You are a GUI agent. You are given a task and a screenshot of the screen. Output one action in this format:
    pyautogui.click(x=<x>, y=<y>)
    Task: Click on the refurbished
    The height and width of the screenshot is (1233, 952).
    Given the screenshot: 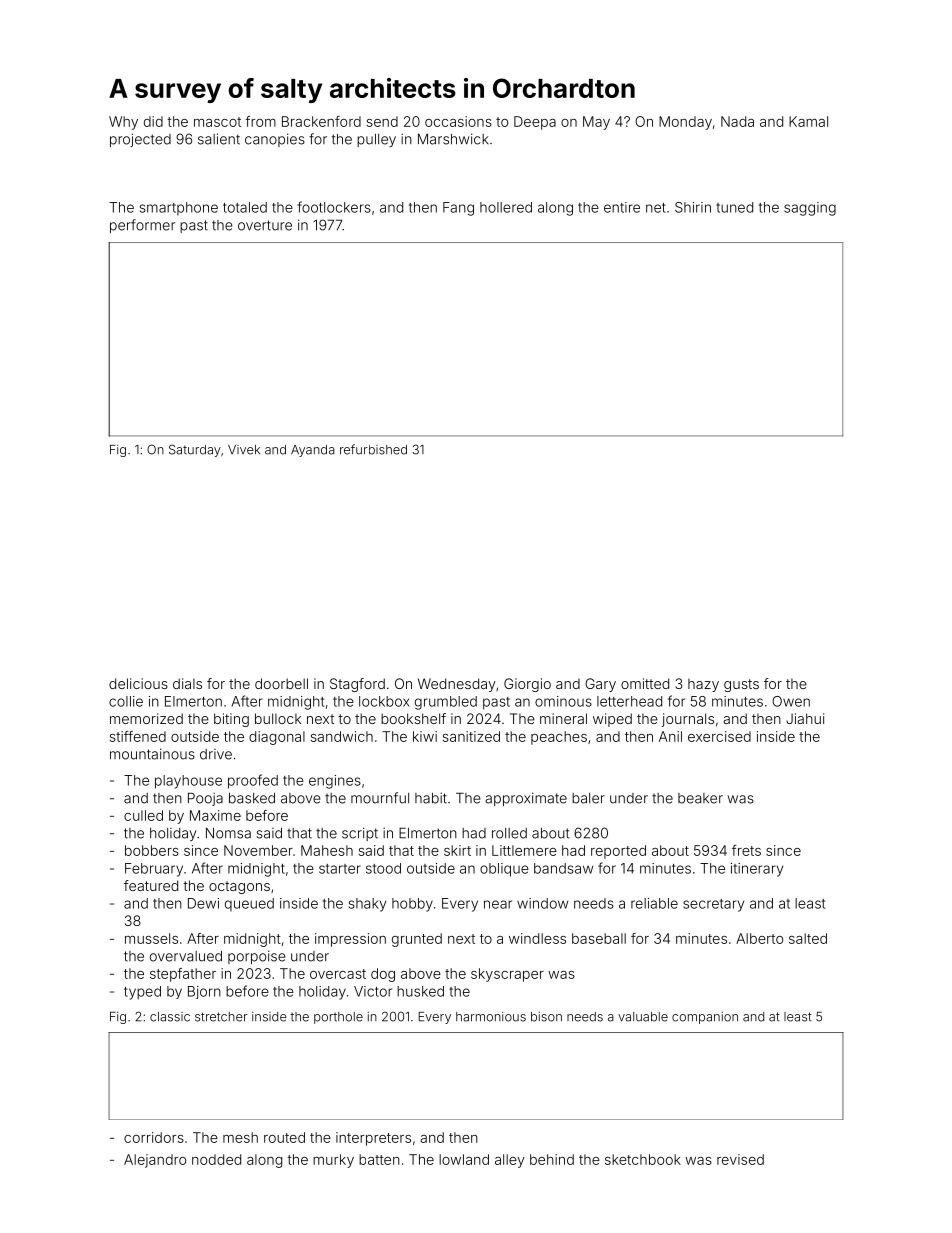 What is the action you would take?
    pyautogui.click(x=373, y=449)
